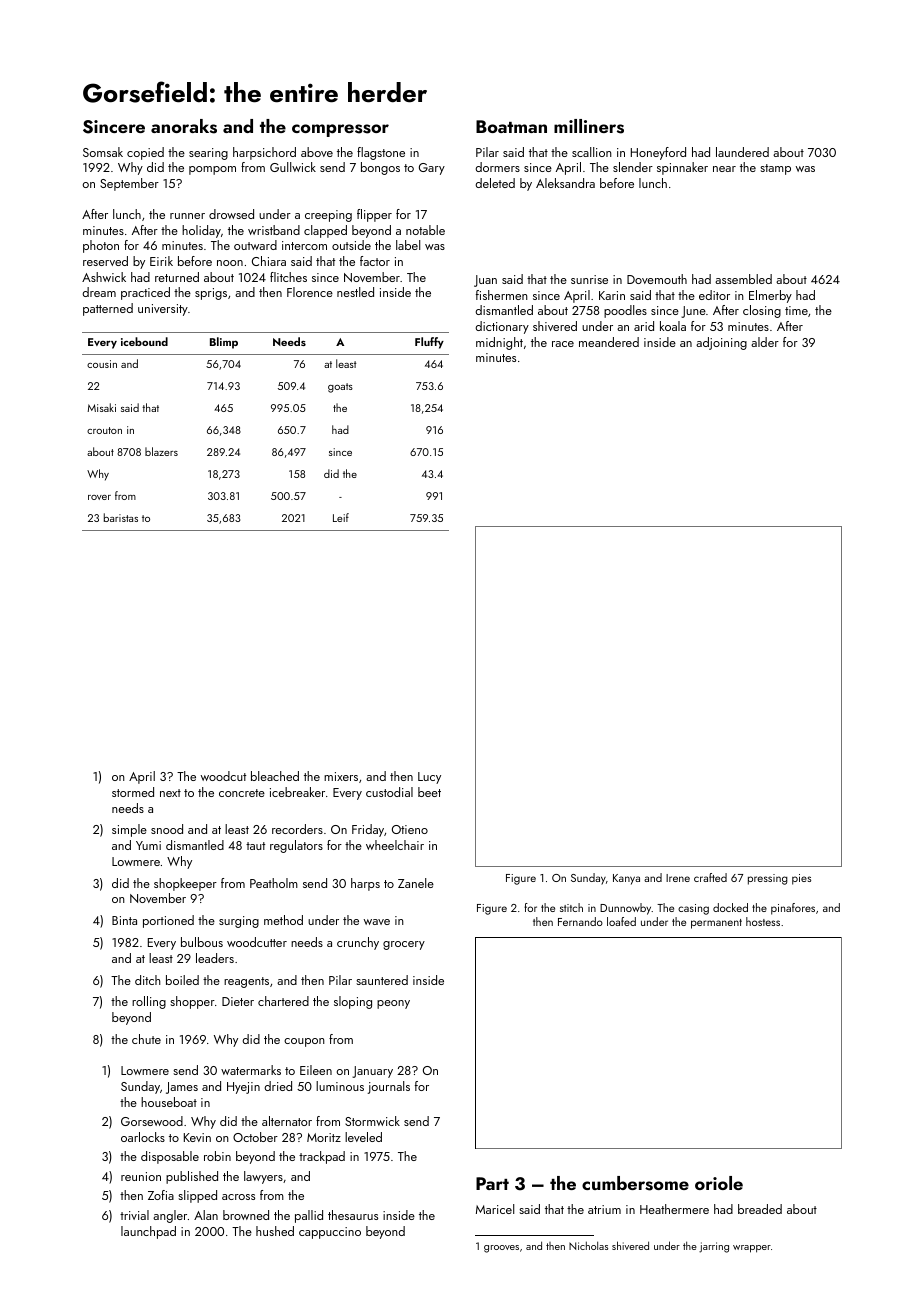 The width and height of the screenshot is (924, 1308). I want to click on Lucy, so click(429, 778).
